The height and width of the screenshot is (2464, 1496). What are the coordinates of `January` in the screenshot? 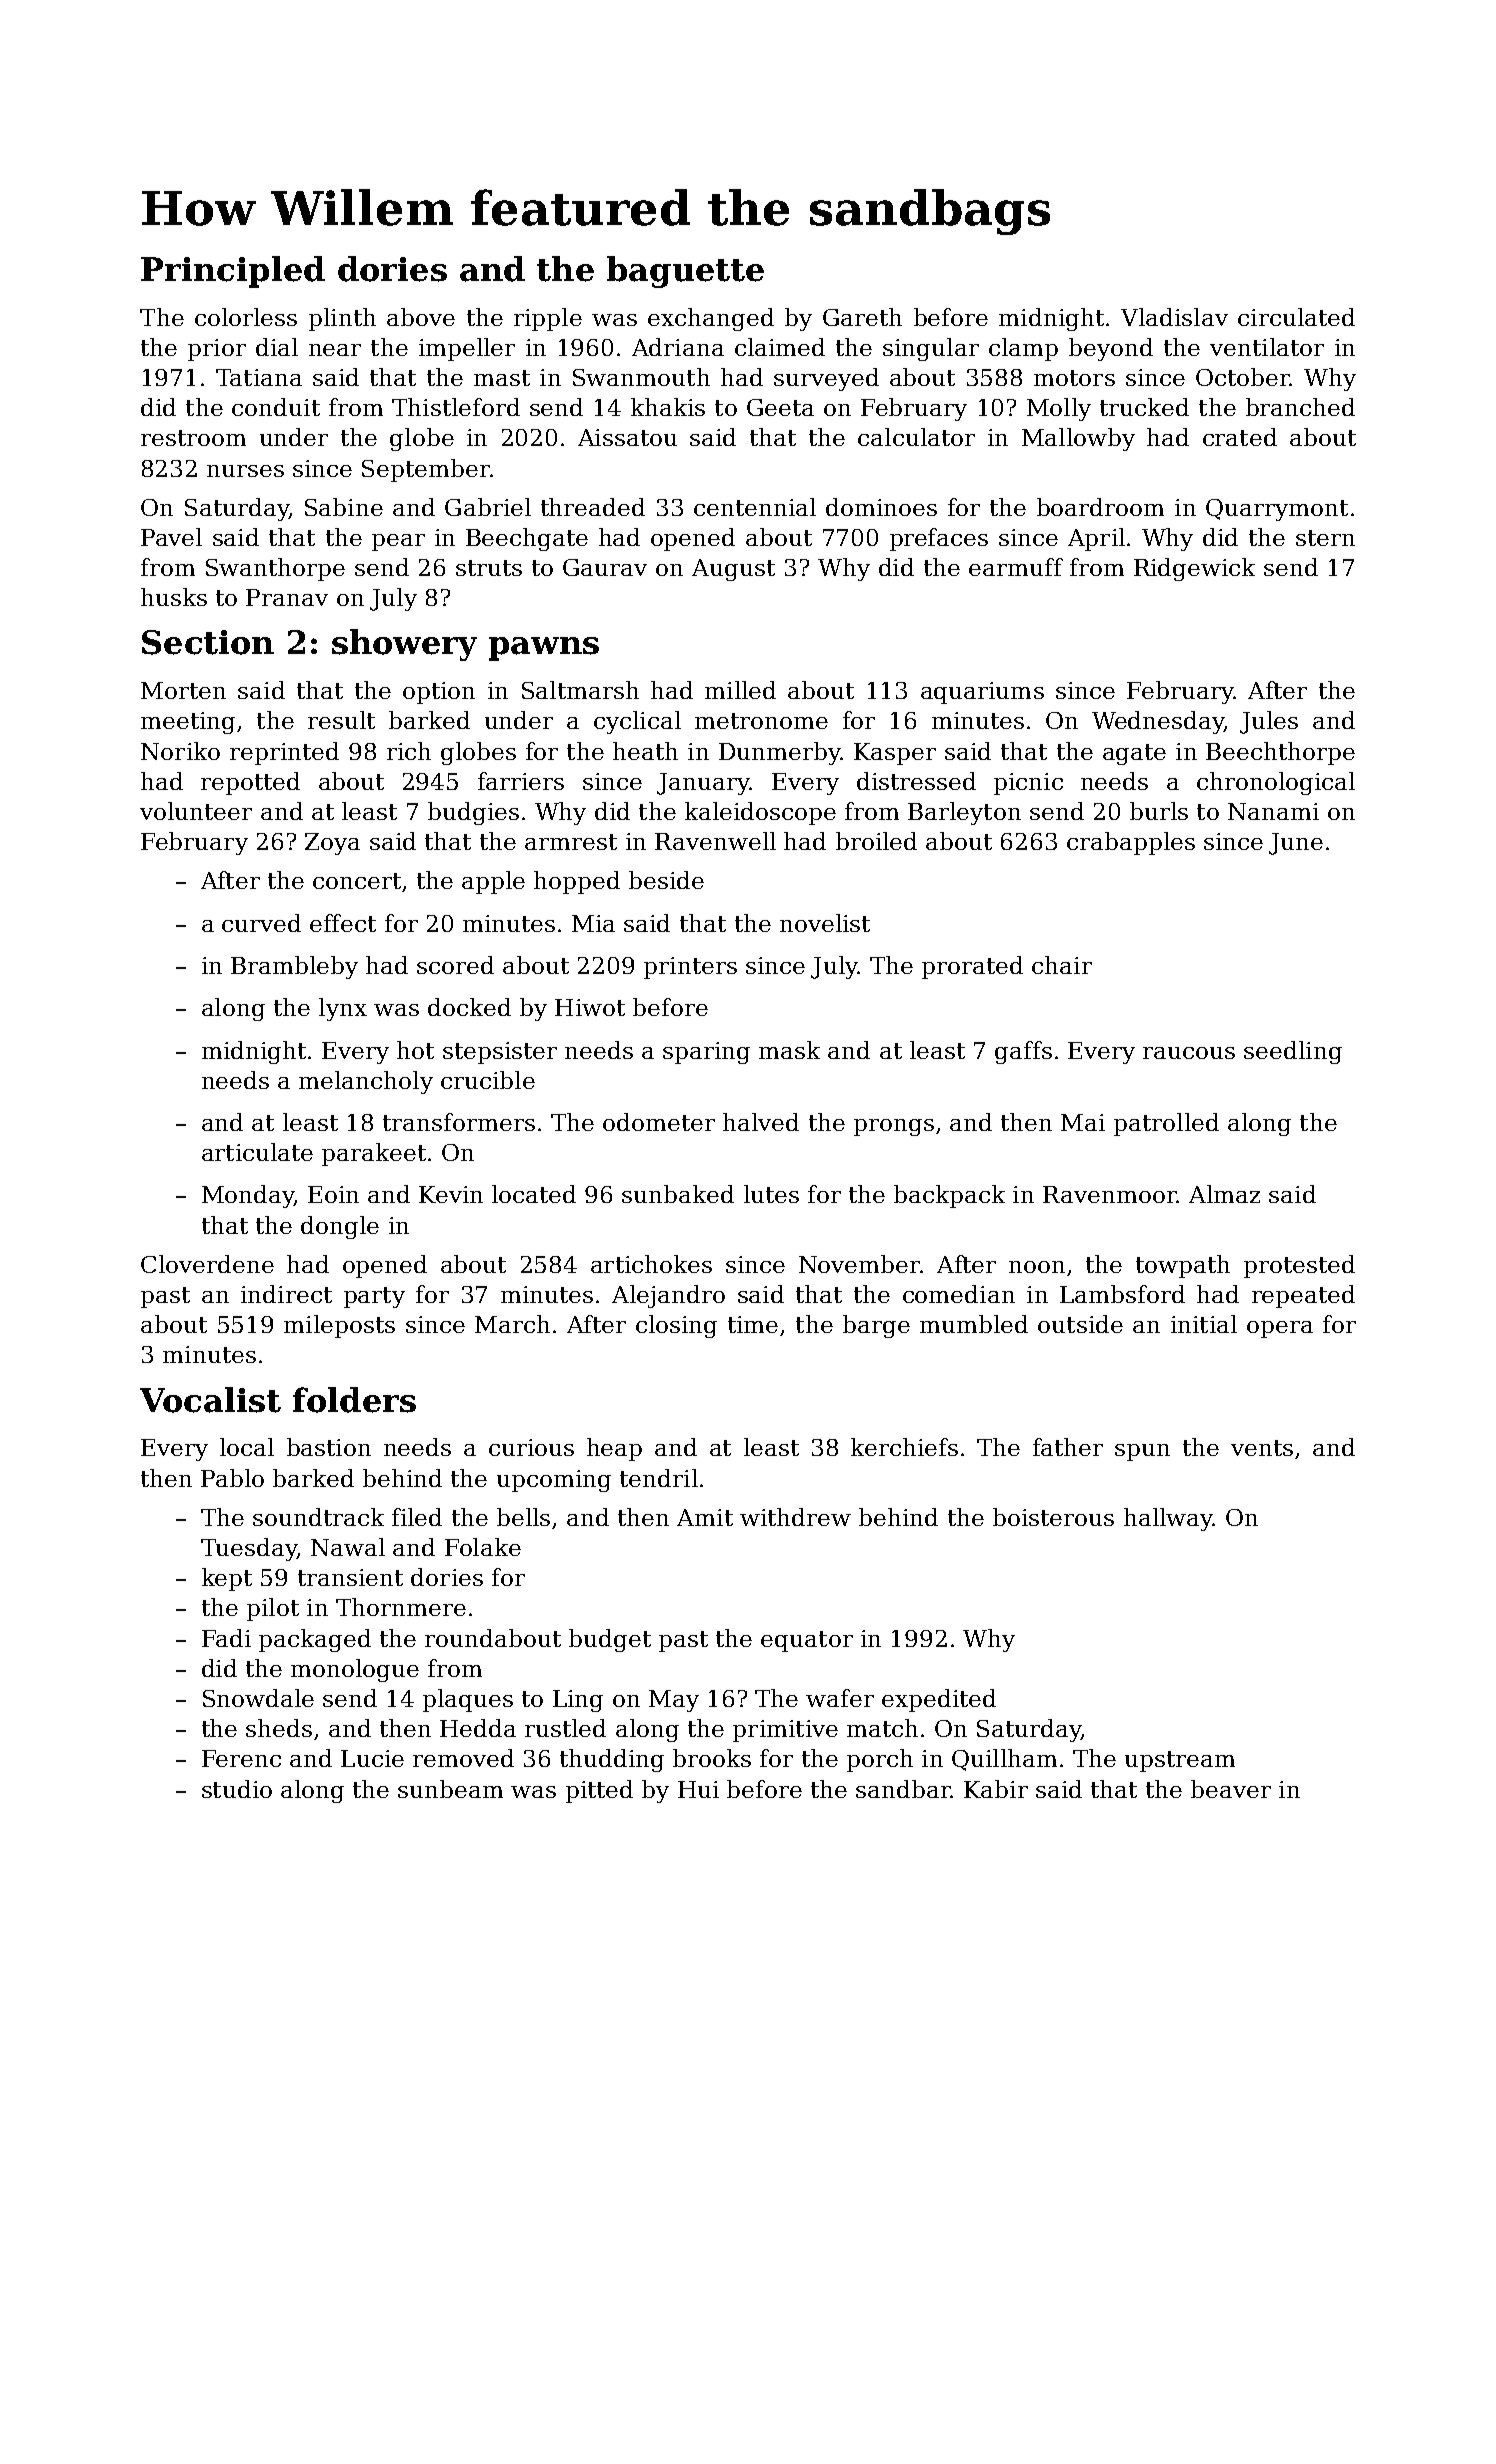 It's located at (703, 784).
